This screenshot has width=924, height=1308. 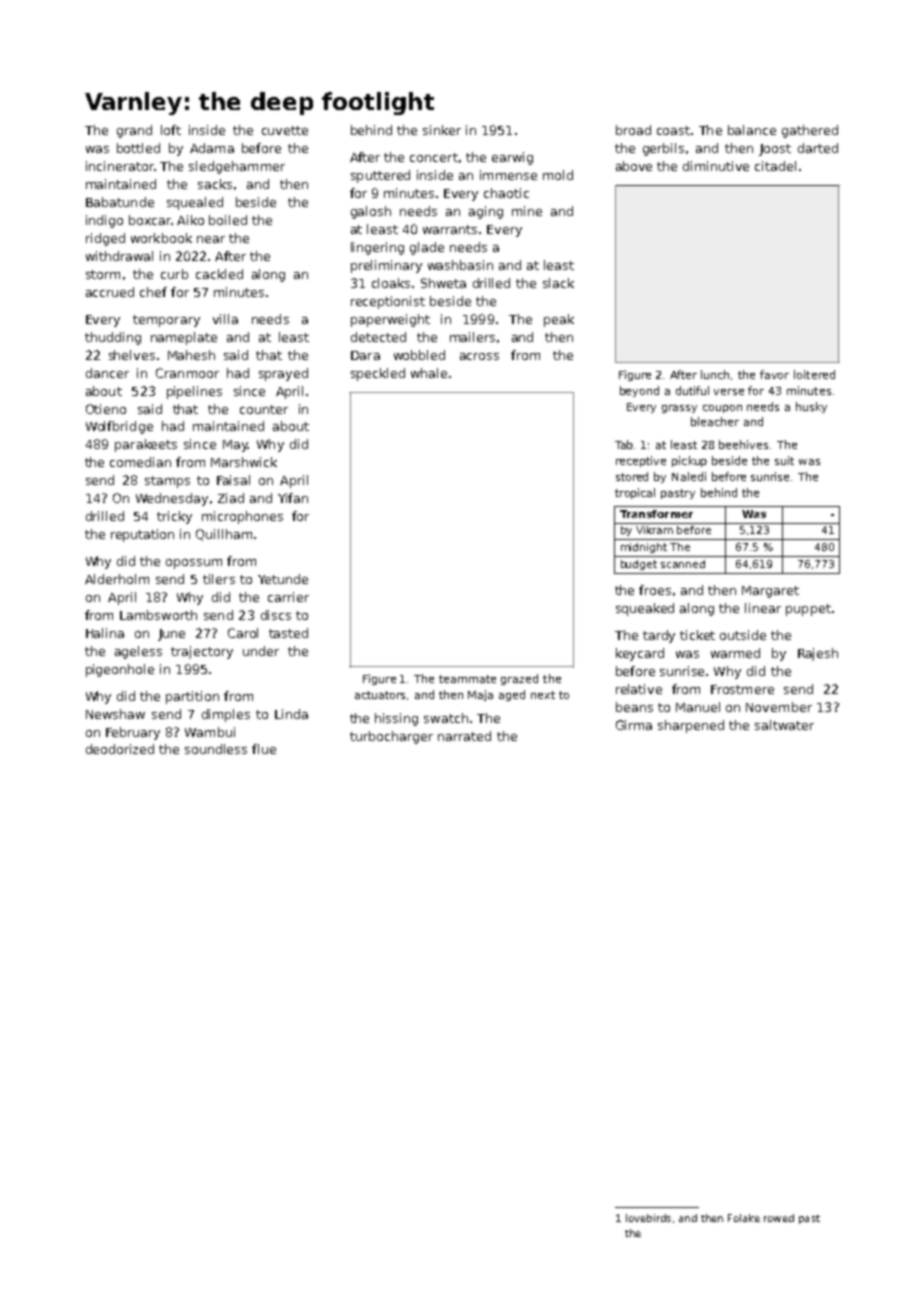 I want to click on sharpened, so click(x=691, y=726).
